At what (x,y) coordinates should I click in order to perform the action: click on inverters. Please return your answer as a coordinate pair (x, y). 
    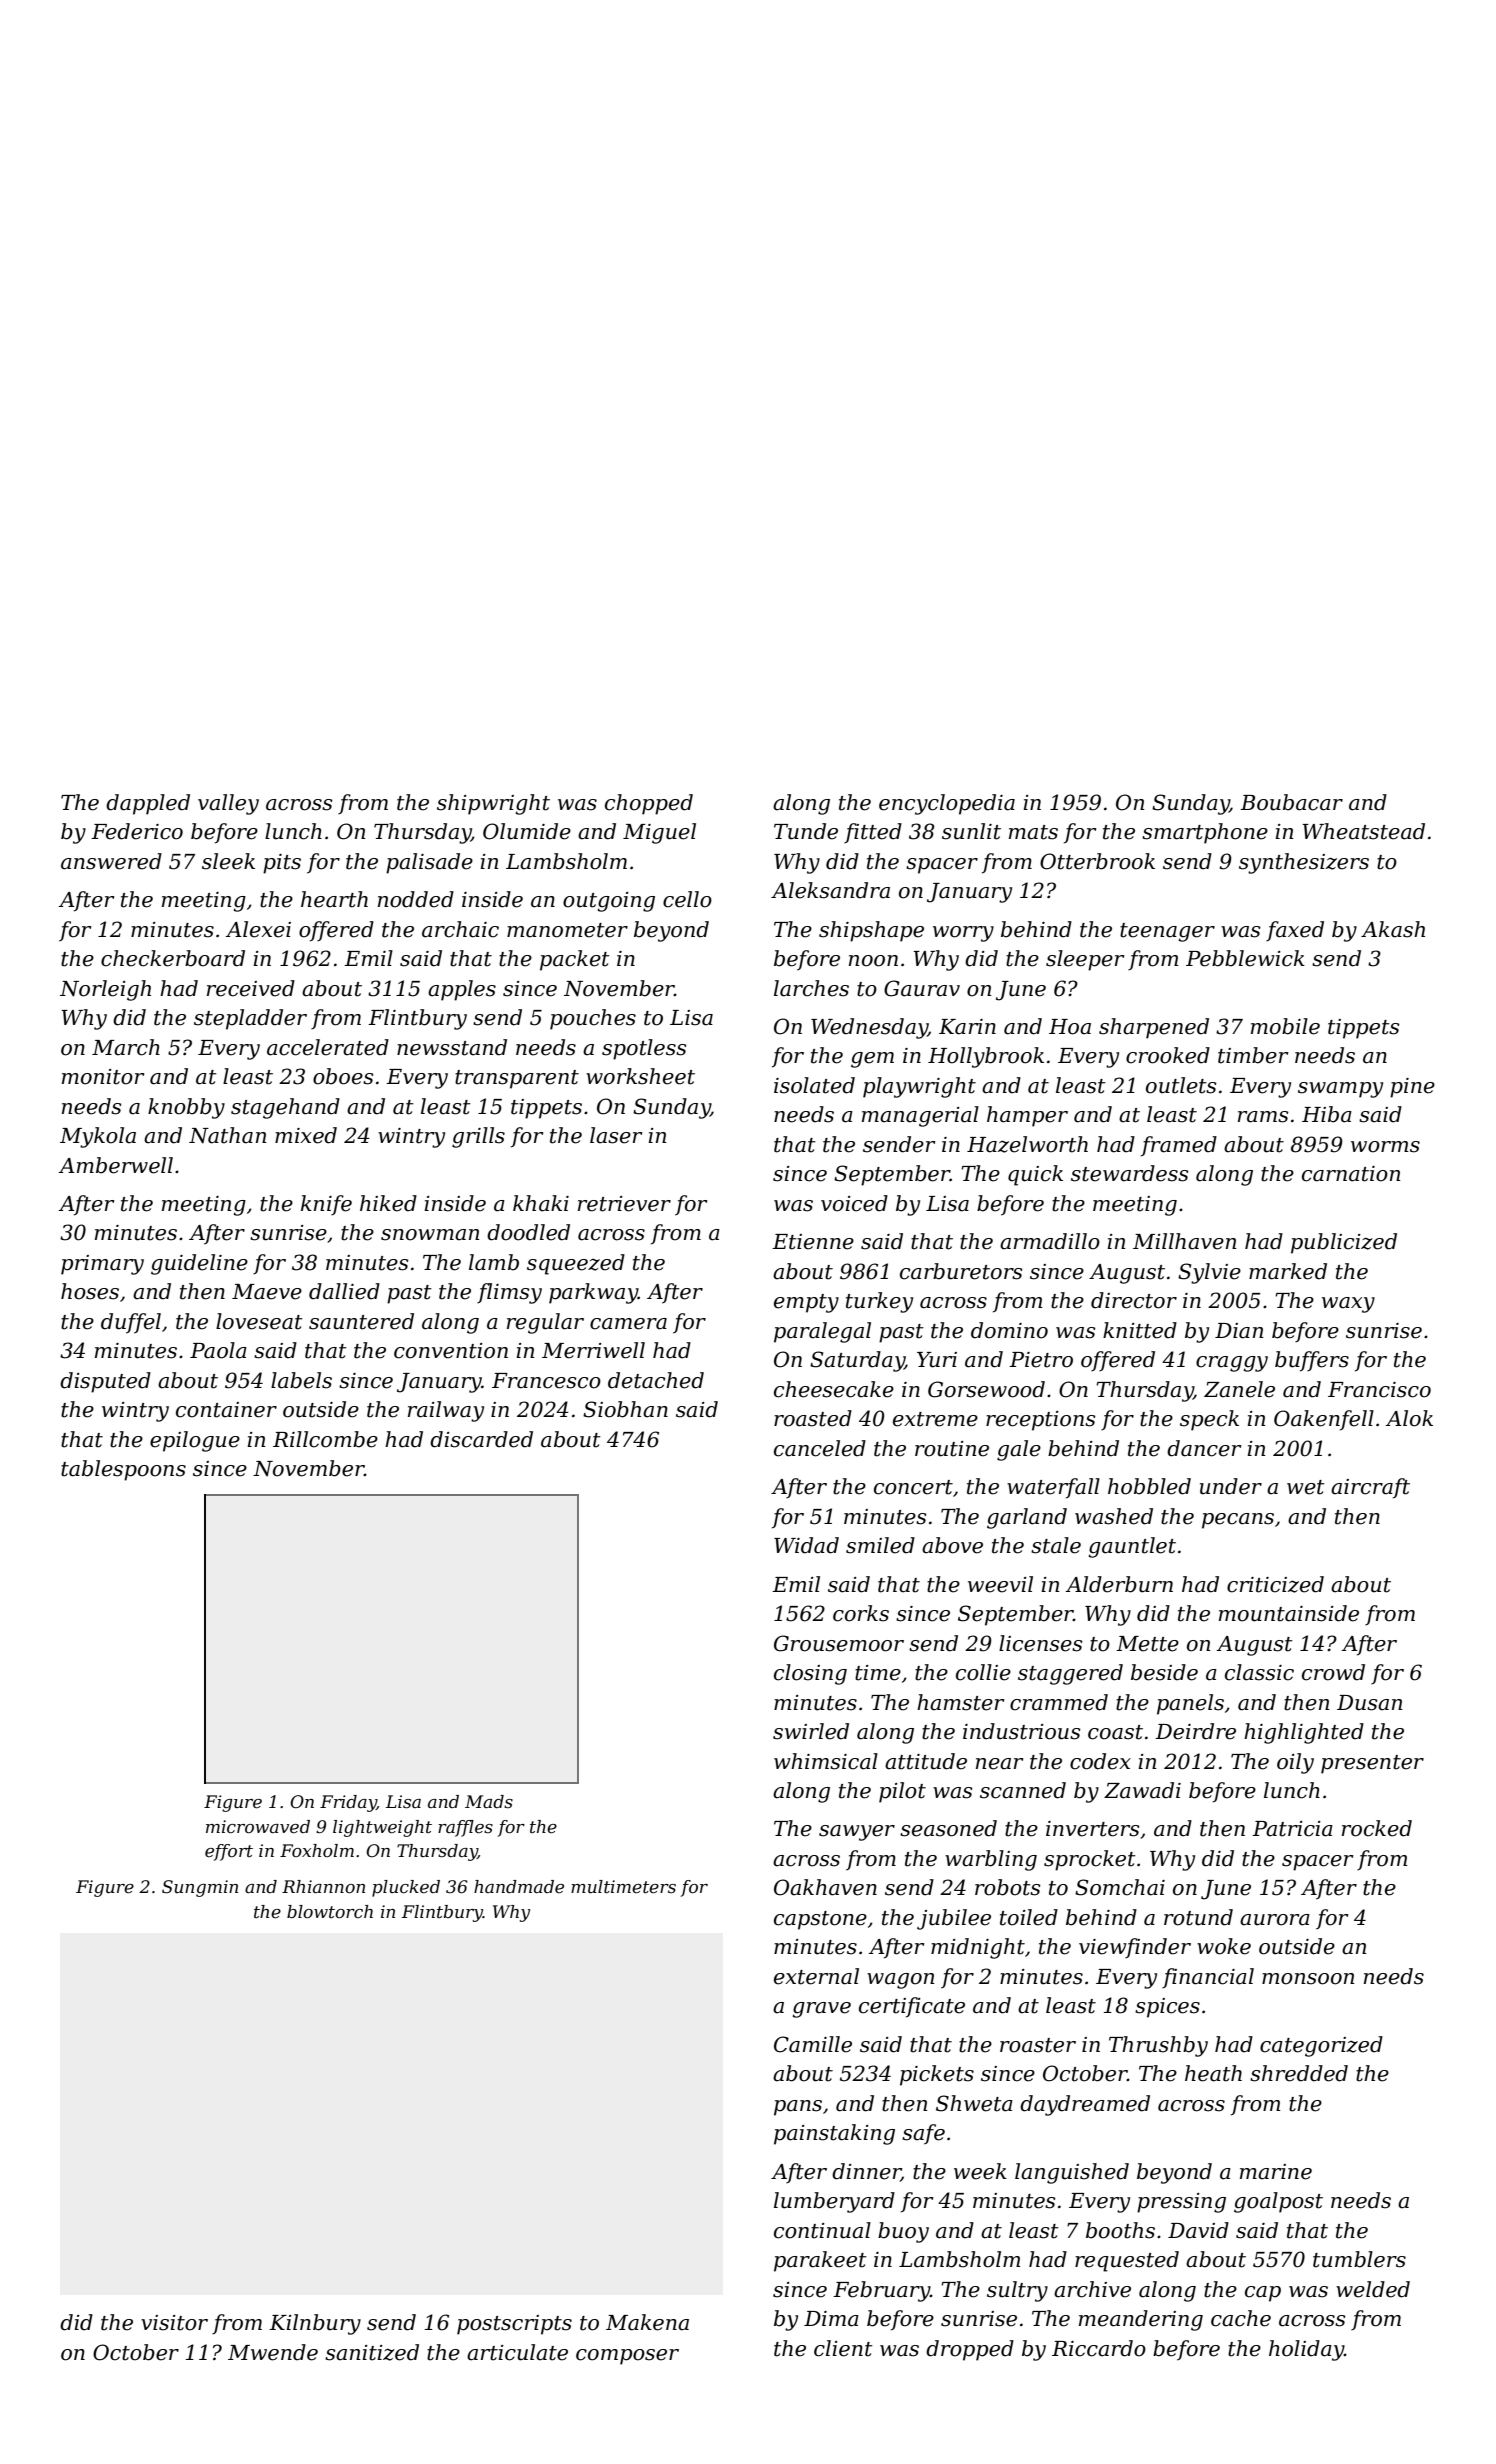
    Looking at the image, I should click on (1092, 1829).
